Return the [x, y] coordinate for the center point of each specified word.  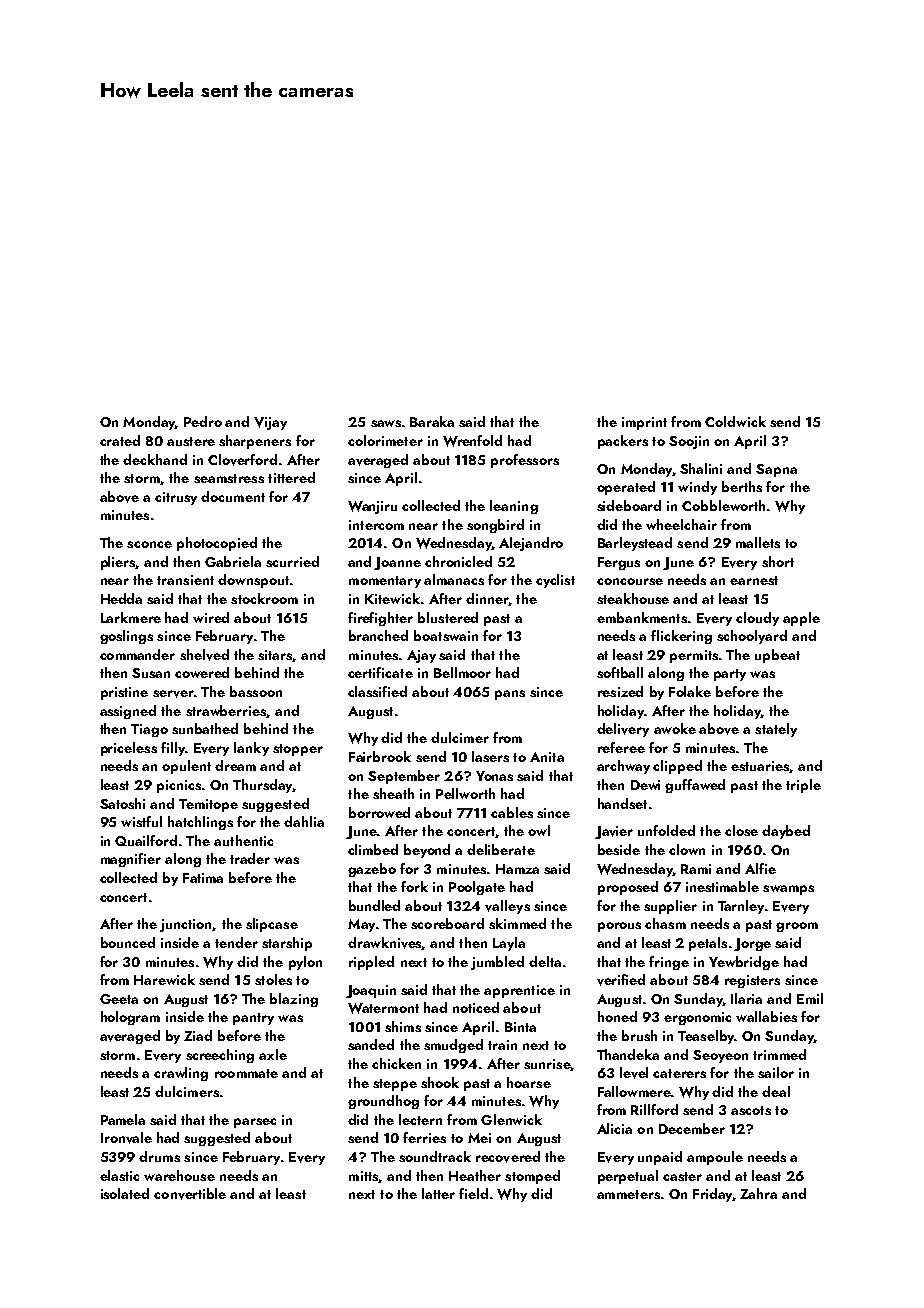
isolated [125, 1193]
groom [797, 927]
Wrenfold [472, 441]
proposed [628, 888]
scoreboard [447, 923]
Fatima [203, 878]
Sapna [776, 470]
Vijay [270, 423]
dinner [487, 598]
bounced [128, 942]
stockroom [264, 598]
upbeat [777, 656]
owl [539, 830]
